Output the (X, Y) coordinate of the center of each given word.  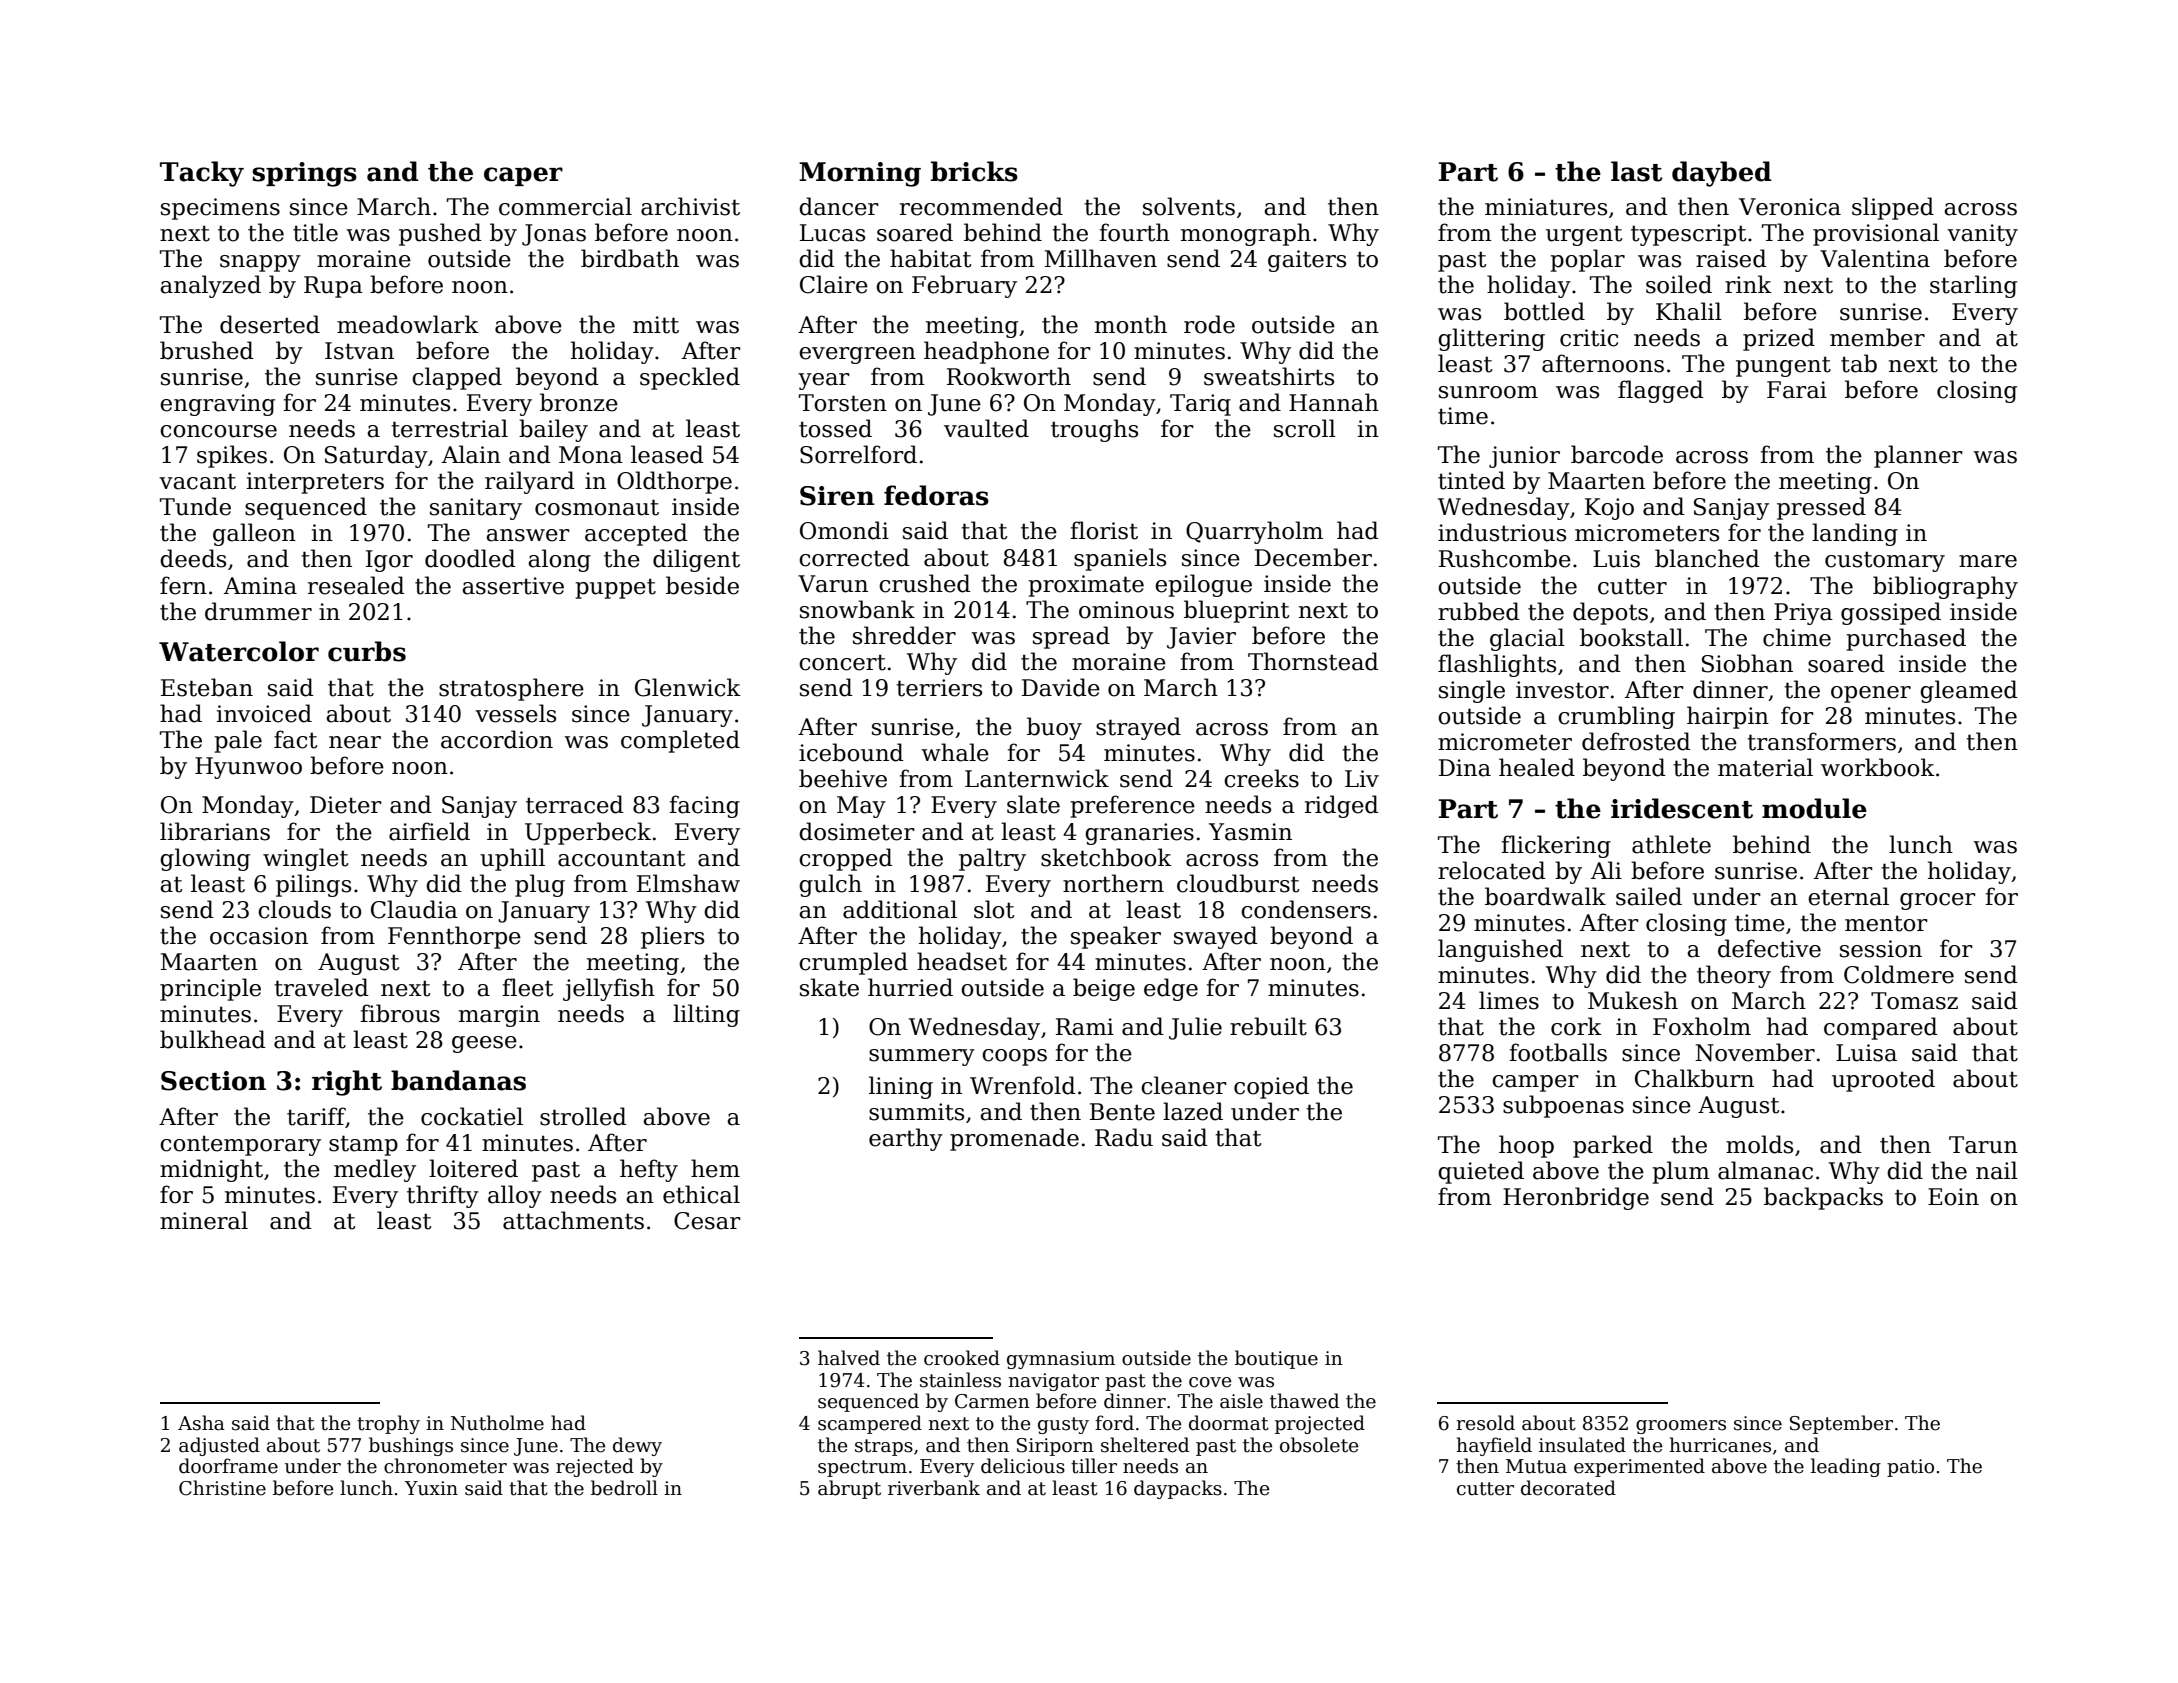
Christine (222, 1488)
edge (1171, 989)
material (1765, 767)
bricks (974, 171)
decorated (1568, 1488)
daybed (1722, 174)
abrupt (849, 1489)
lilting (706, 1015)
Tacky (202, 174)
